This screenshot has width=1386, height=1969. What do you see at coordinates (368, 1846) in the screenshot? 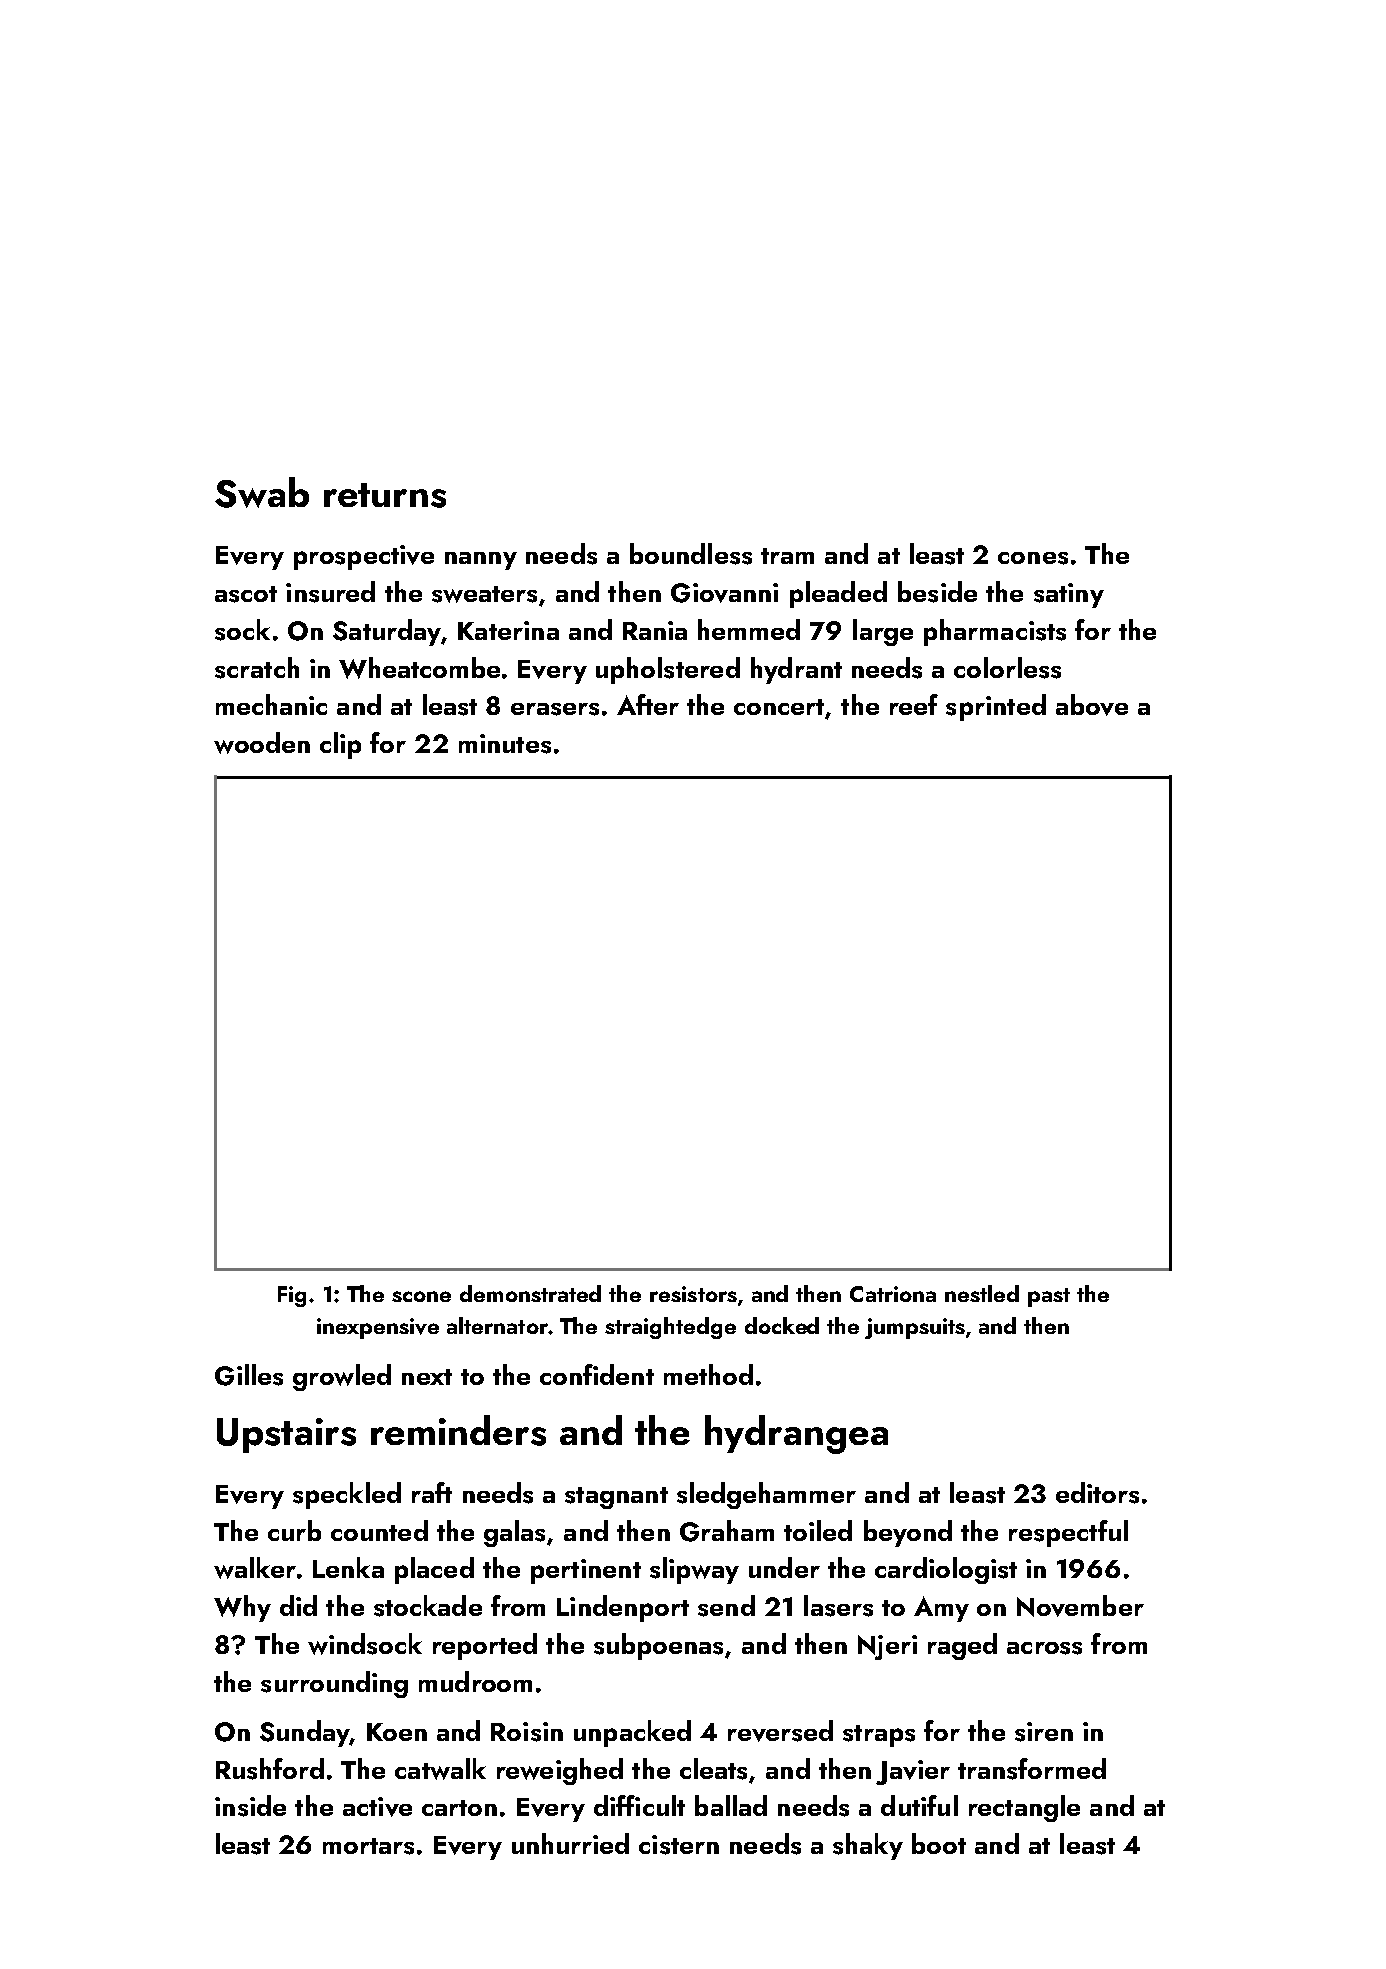
I see `mortars` at bounding box center [368, 1846].
